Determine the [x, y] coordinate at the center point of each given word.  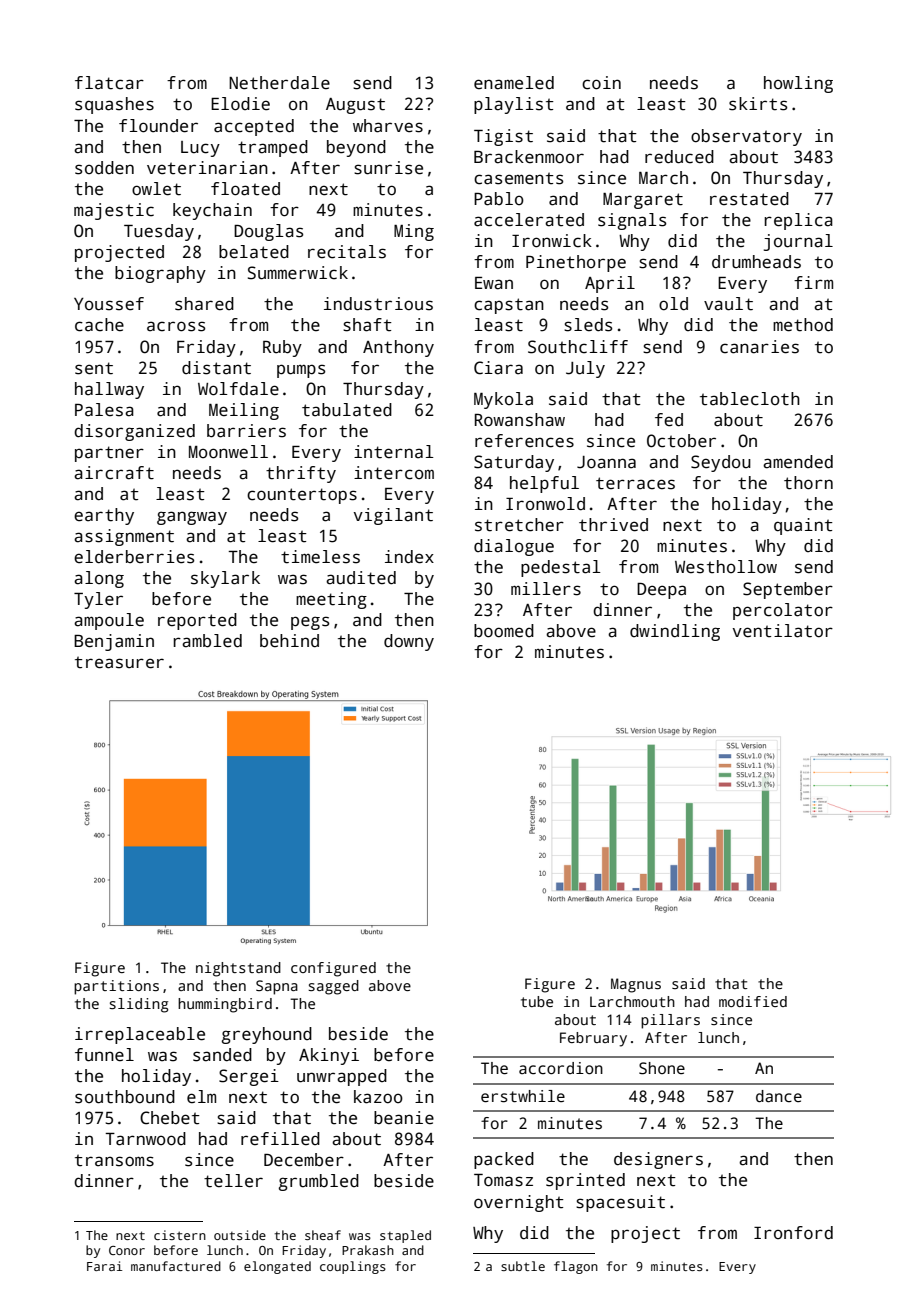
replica [799, 221]
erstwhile [523, 1096]
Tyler [98, 600]
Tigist [503, 137]
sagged [333, 987]
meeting [331, 600]
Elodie [240, 104]
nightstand [238, 969]
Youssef [109, 304]
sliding [138, 1005]
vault [728, 304]
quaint [803, 526]
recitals [347, 252]
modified [753, 1001]
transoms [114, 1160]
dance [779, 1096]
